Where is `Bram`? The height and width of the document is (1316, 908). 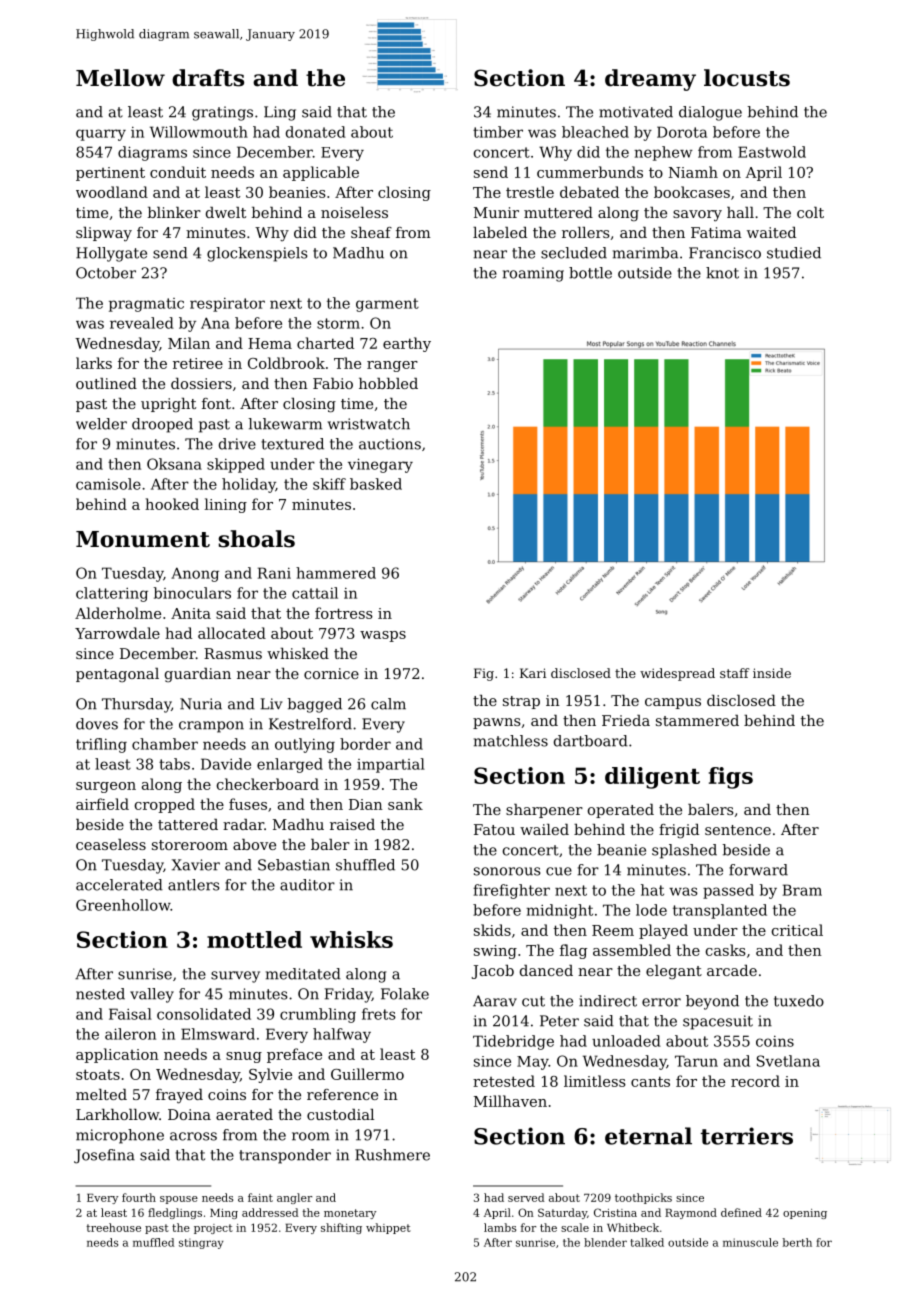 Bram is located at coordinates (802, 890).
